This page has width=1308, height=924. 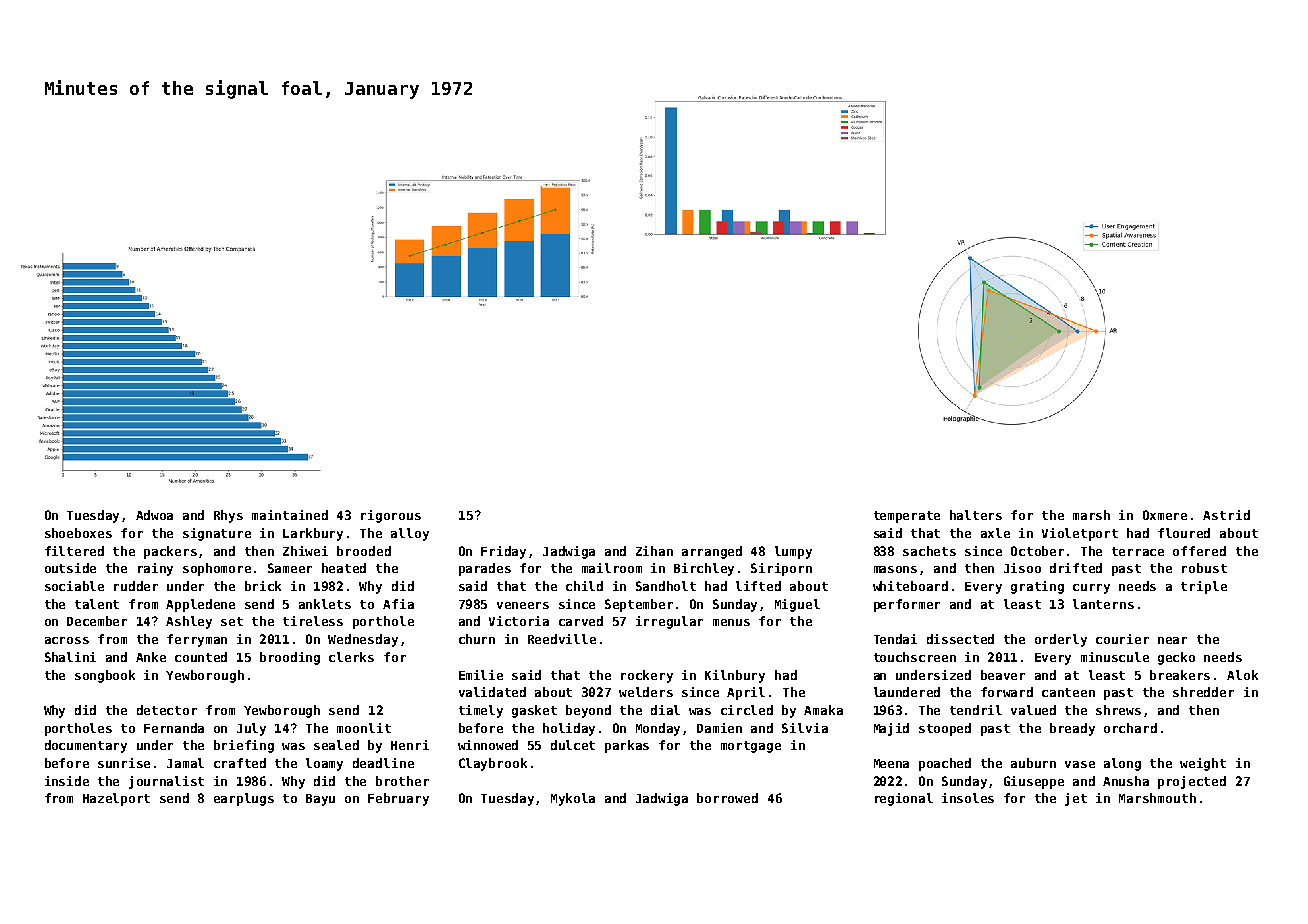 I want to click on gasket, so click(x=534, y=711).
